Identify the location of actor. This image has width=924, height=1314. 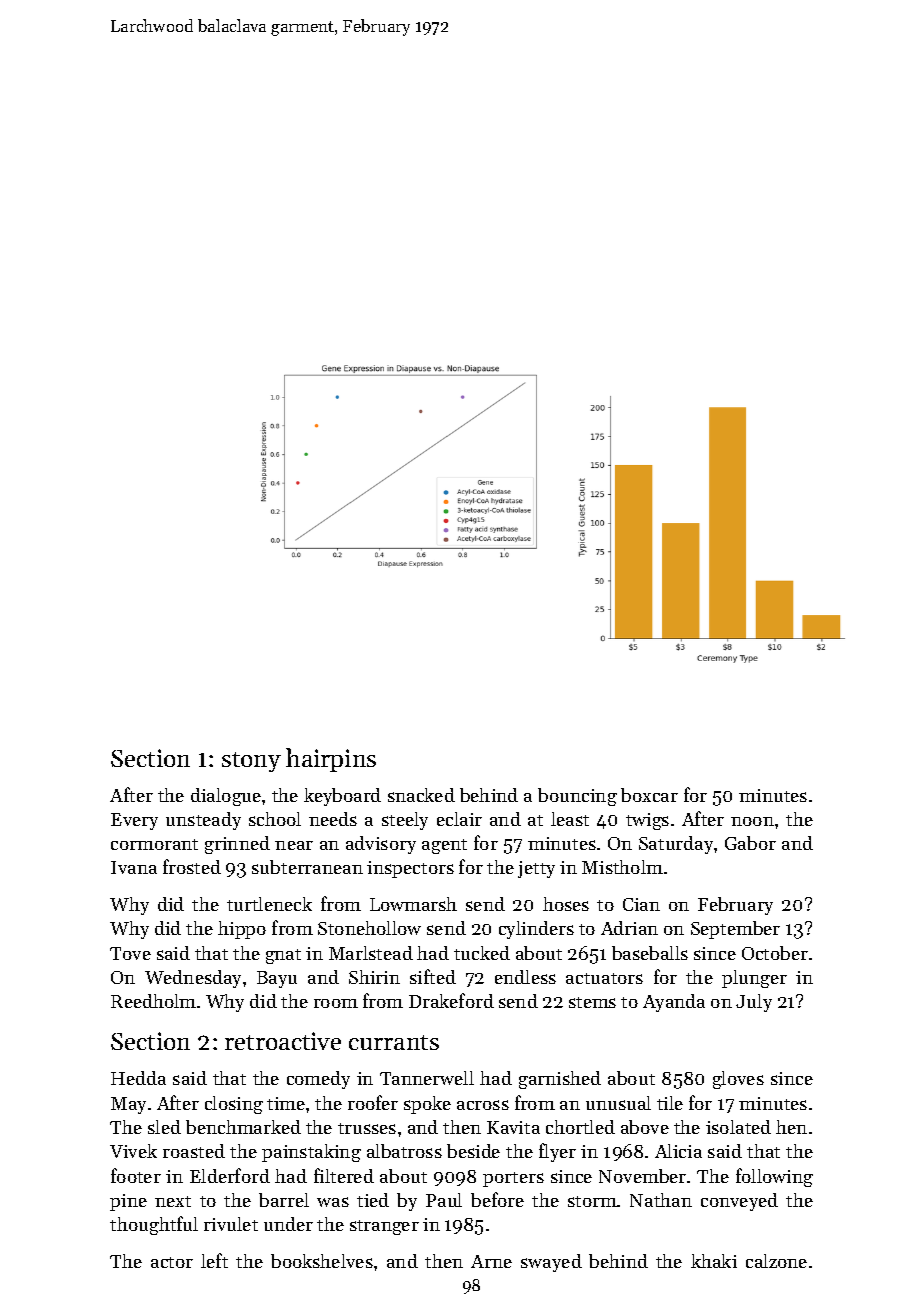
(172, 1262).
